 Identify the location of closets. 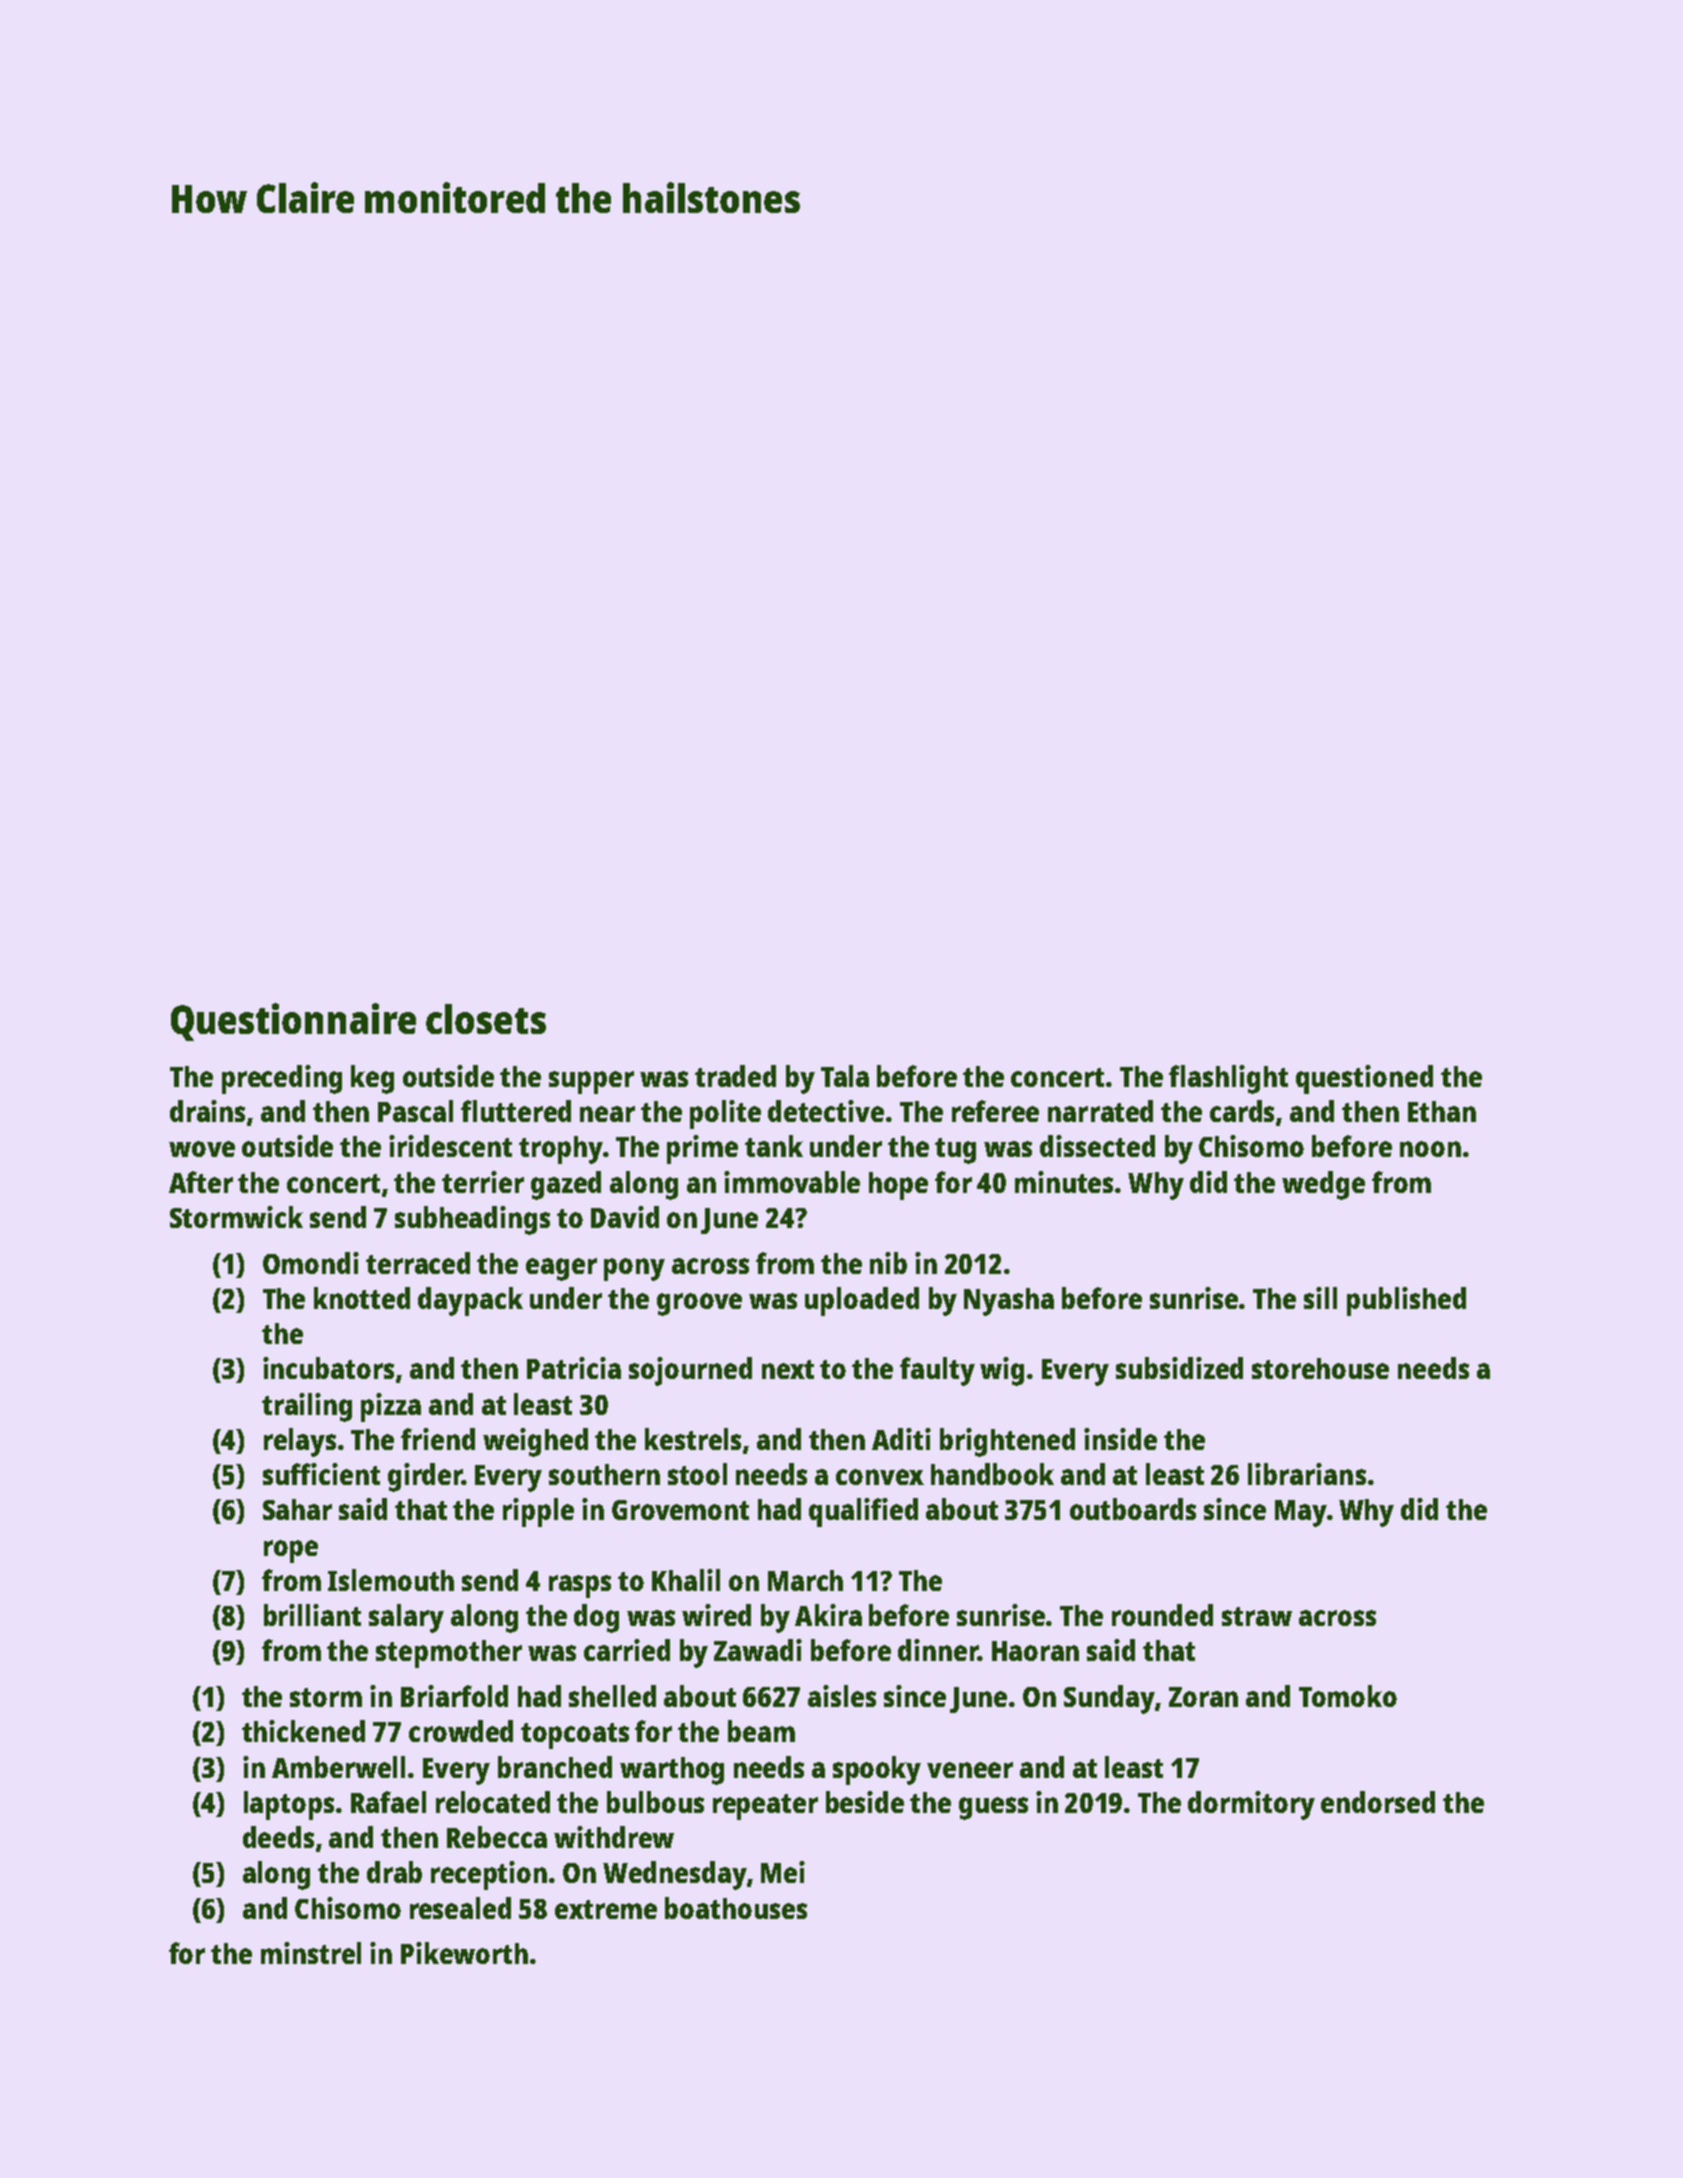
(486, 1019).
